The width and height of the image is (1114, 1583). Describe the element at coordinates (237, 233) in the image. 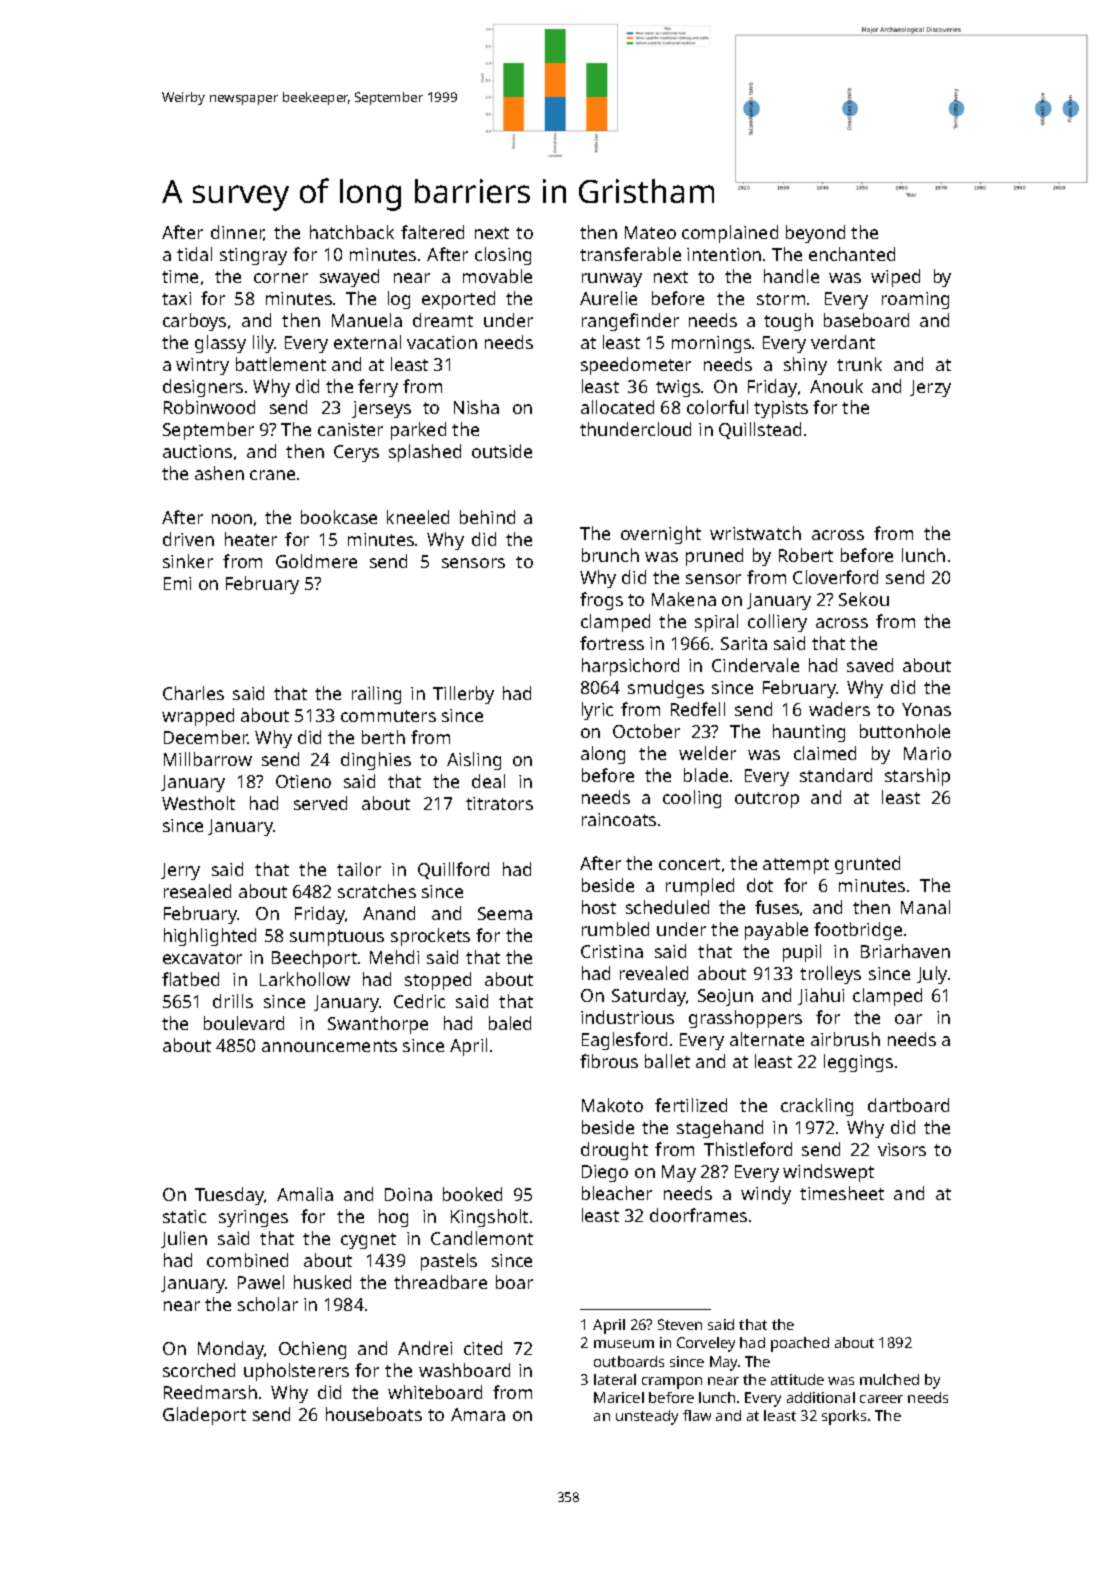

I see `dinner` at that location.
